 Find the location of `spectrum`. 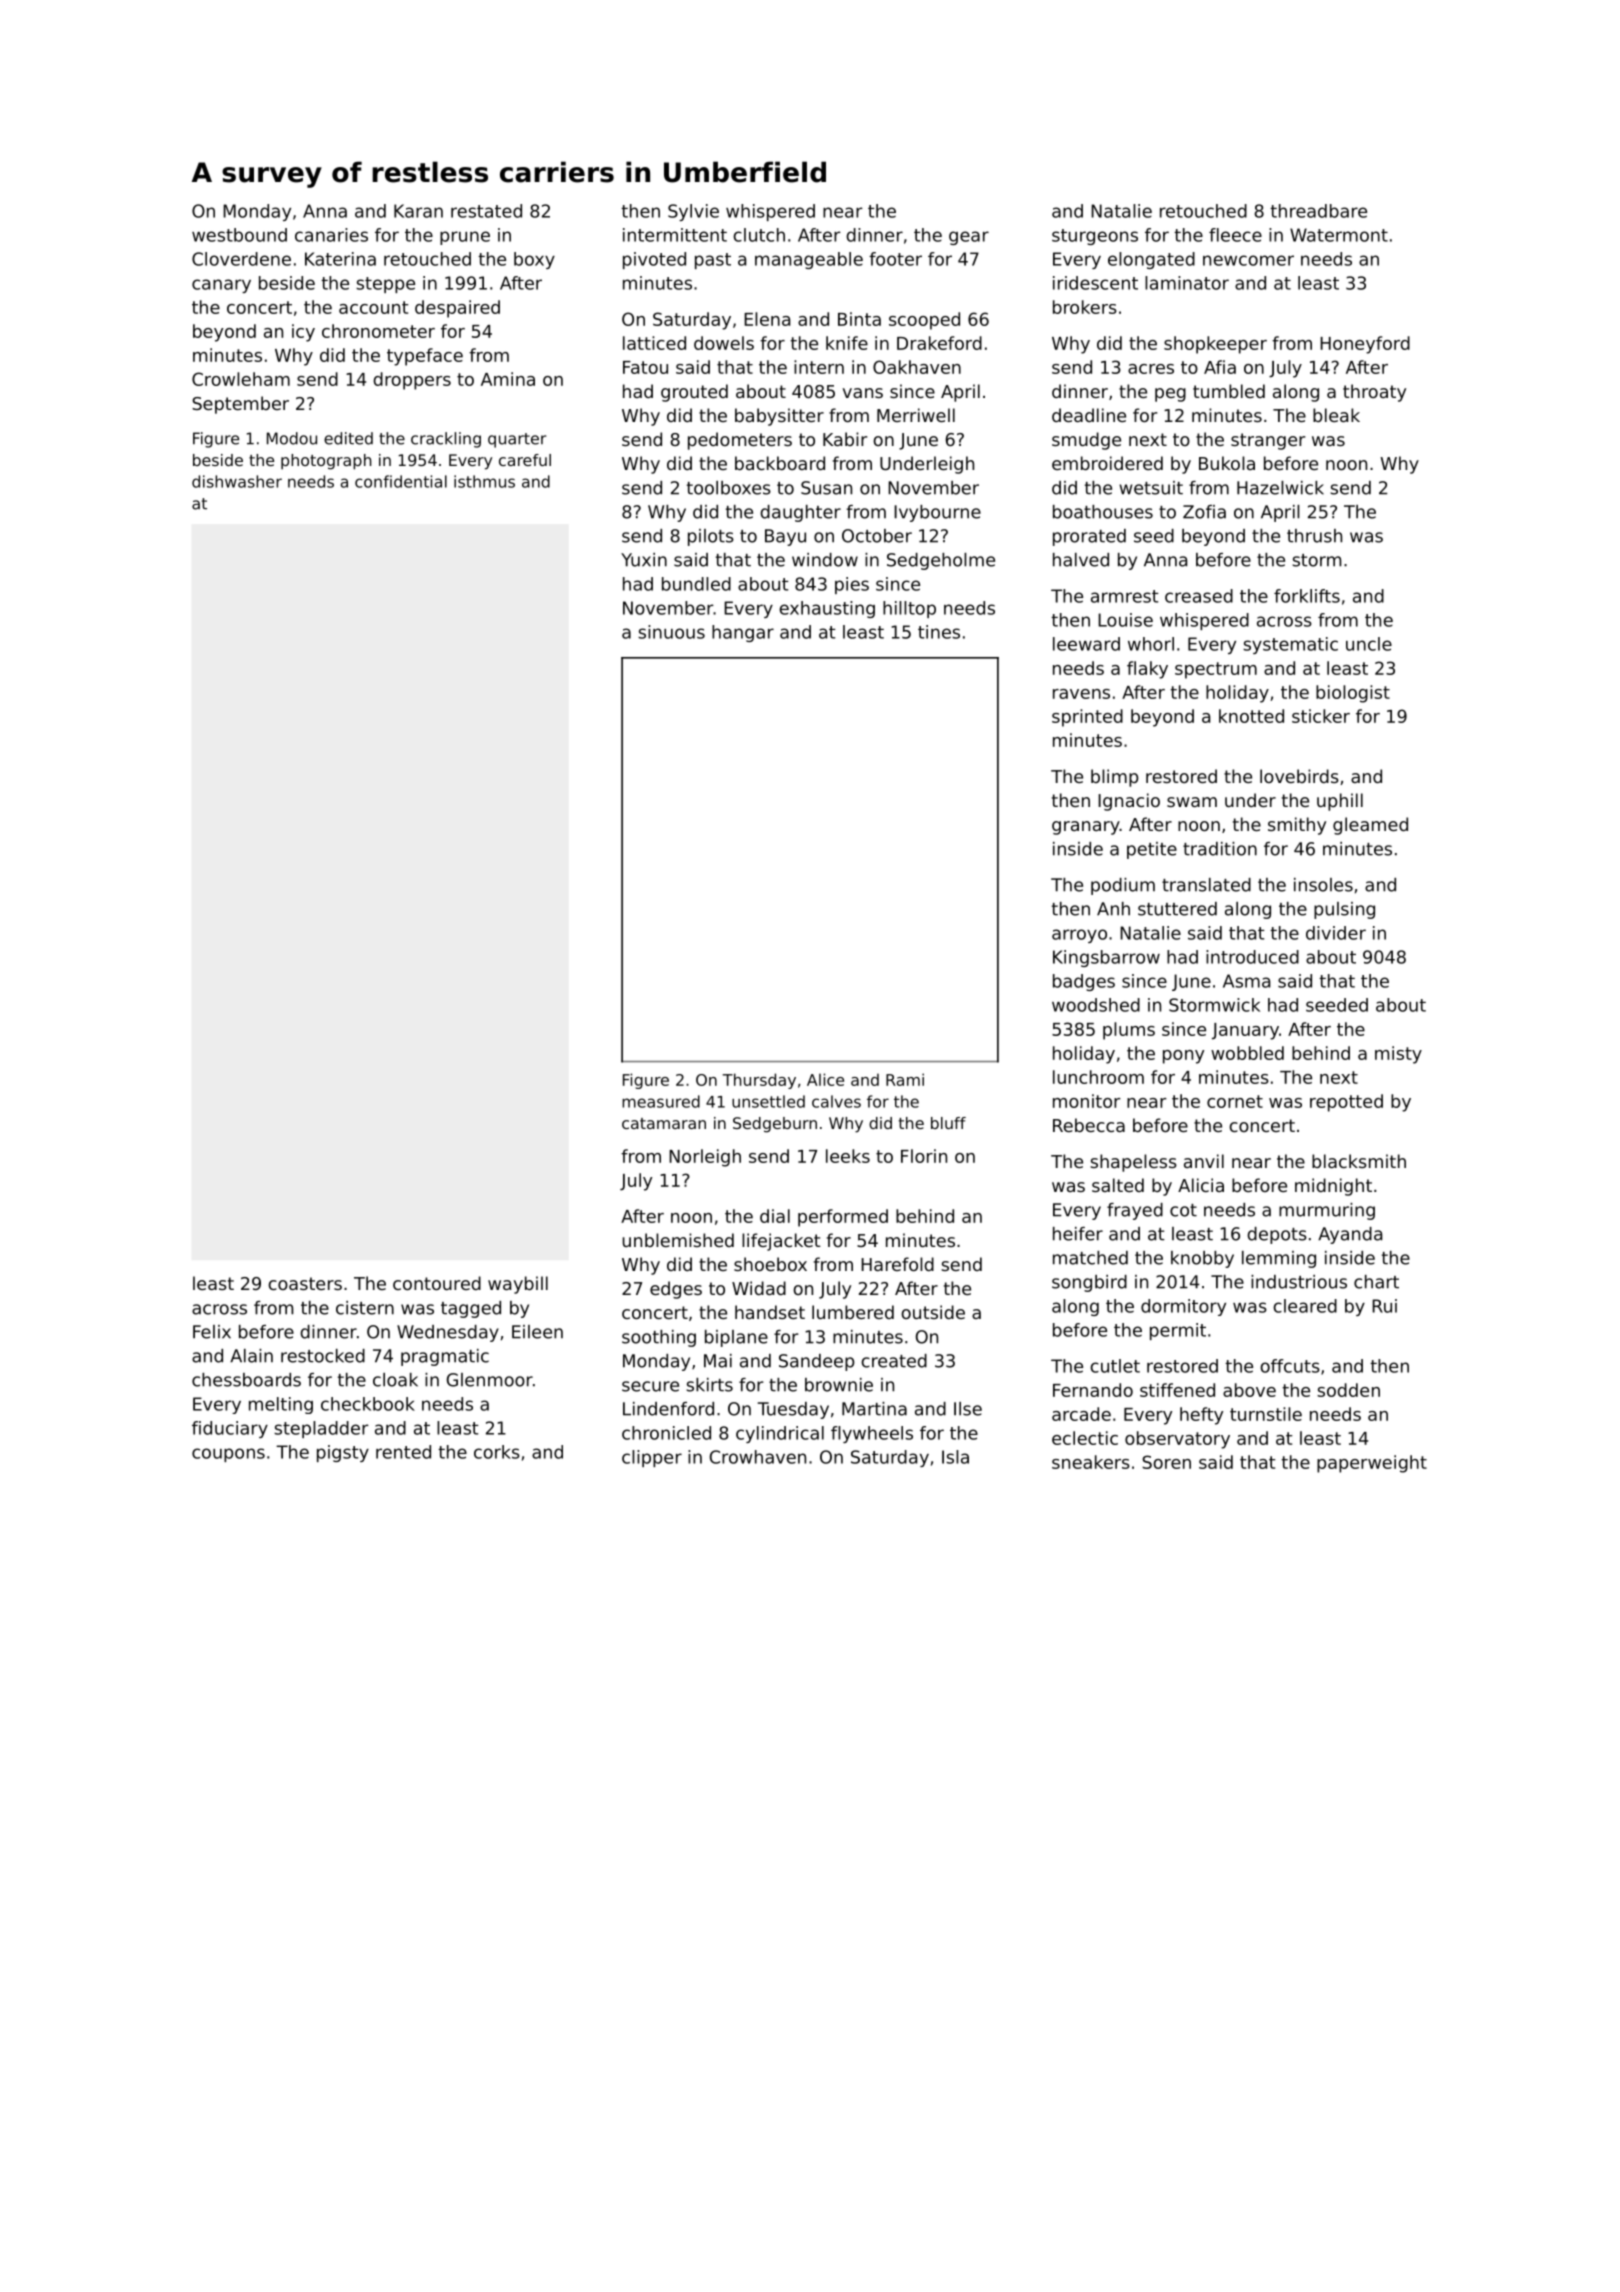

spectrum is located at coordinates (1216, 670).
